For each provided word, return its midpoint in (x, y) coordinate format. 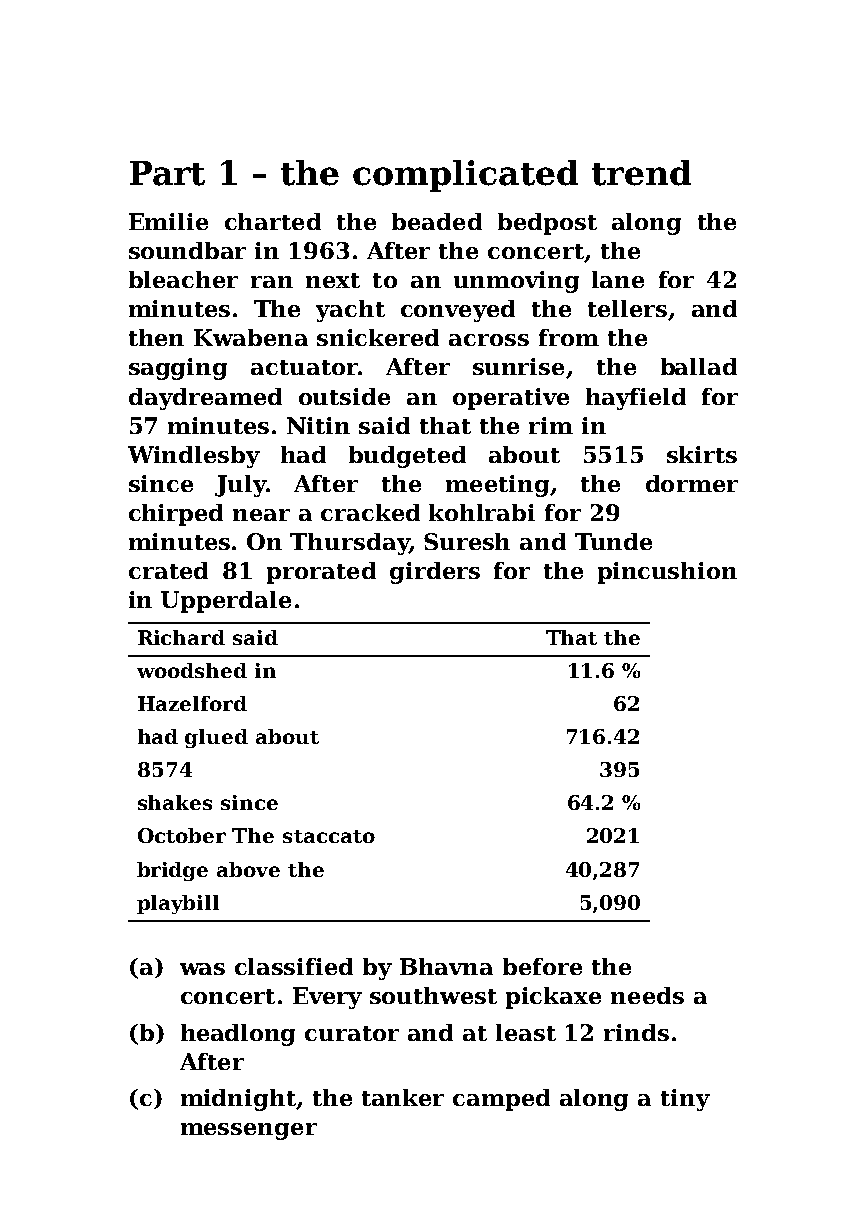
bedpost (547, 224)
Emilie (168, 221)
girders (435, 573)
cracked (370, 512)
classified (294, 966)
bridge (172, 871)
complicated (465, 176)
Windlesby (194, 457)
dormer (692, 483)
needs (647, 995)
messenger (249, 1131)
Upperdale (226, 602)
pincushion (667, 573)
